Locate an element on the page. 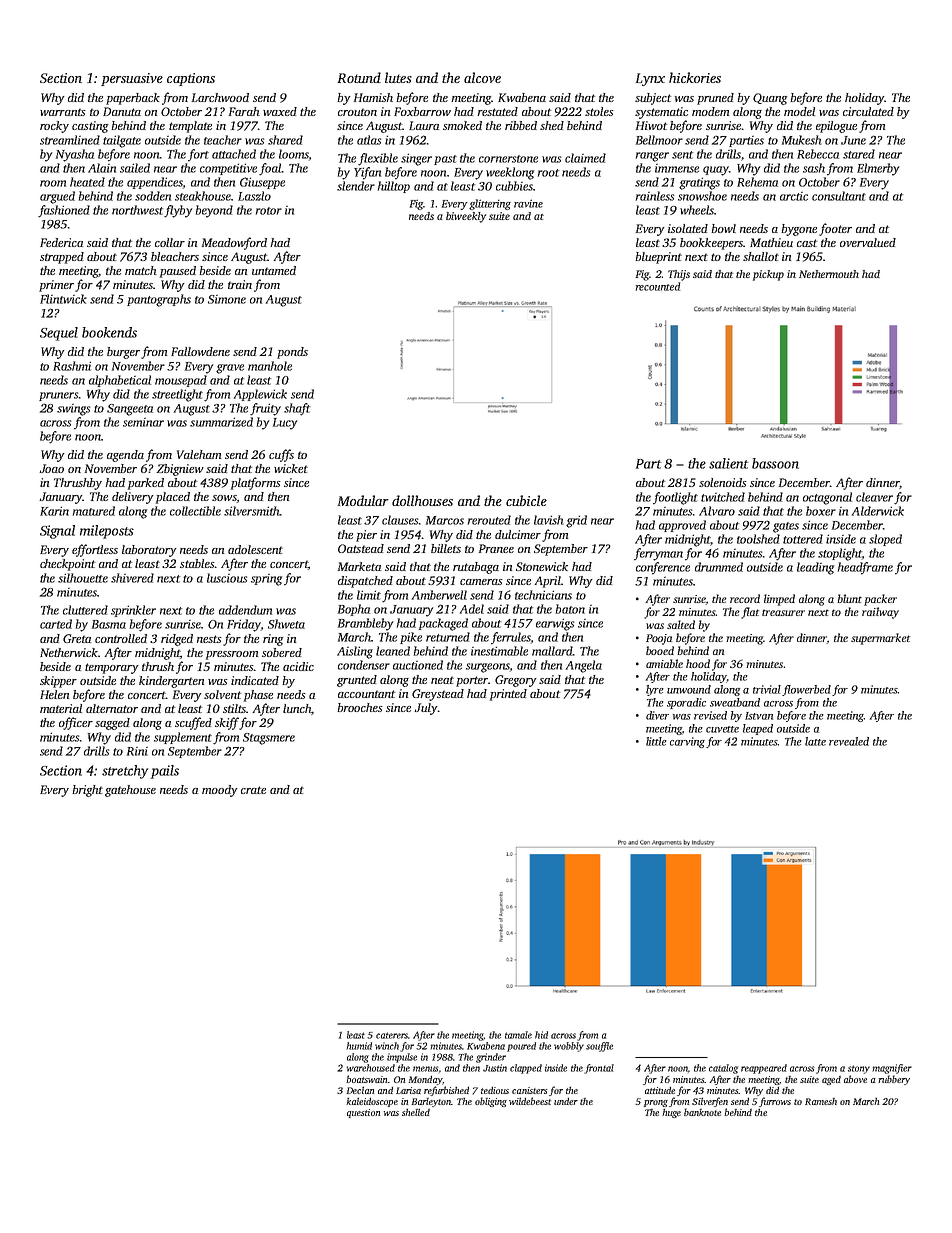 This page has height=1233, width=952. cubbies is located at coordinates (514, 186).
